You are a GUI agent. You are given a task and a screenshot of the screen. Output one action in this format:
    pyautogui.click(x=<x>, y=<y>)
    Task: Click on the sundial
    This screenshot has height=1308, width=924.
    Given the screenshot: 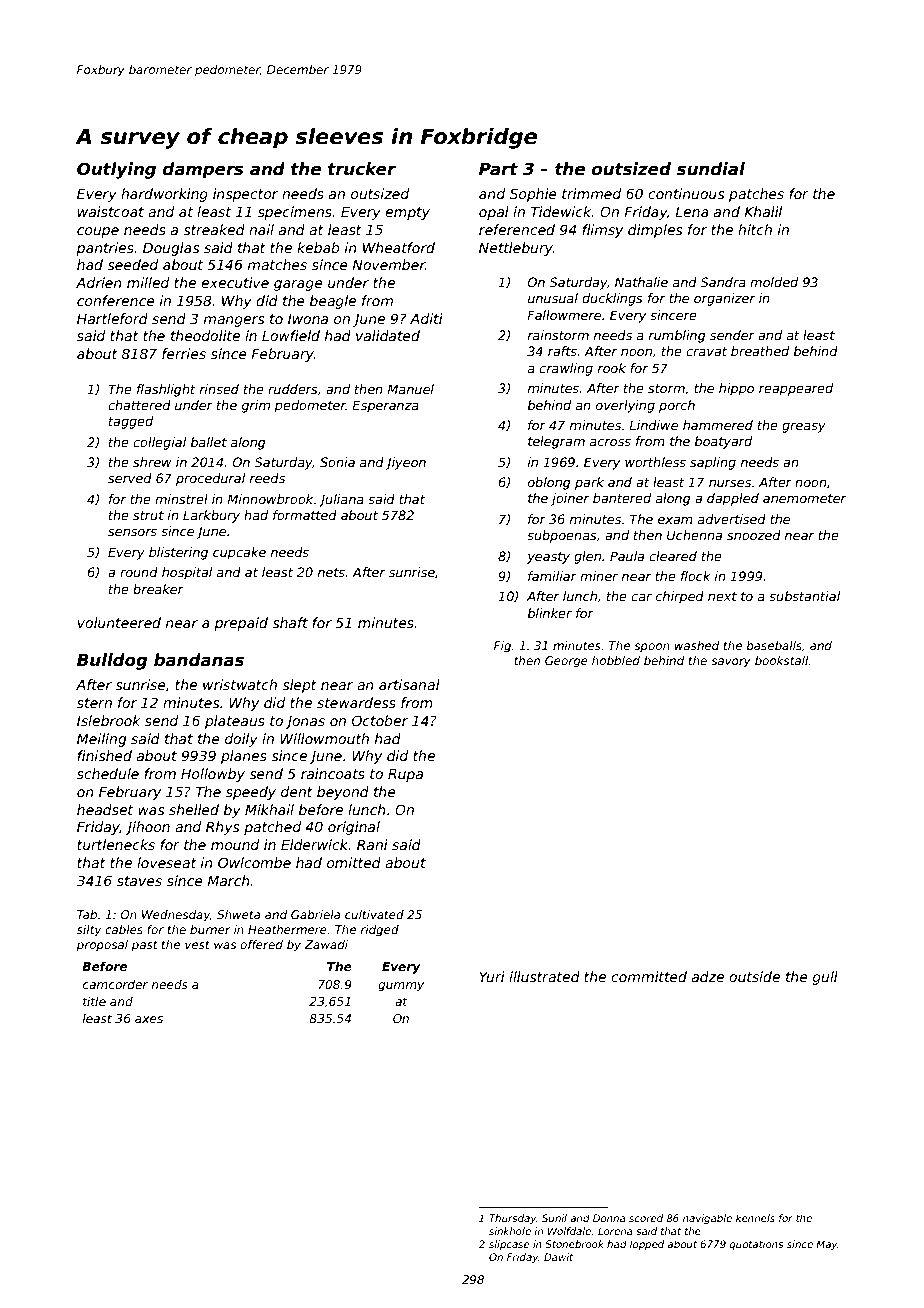 What is the action you would take?
    pyautogui.click(x=711, y=169)
